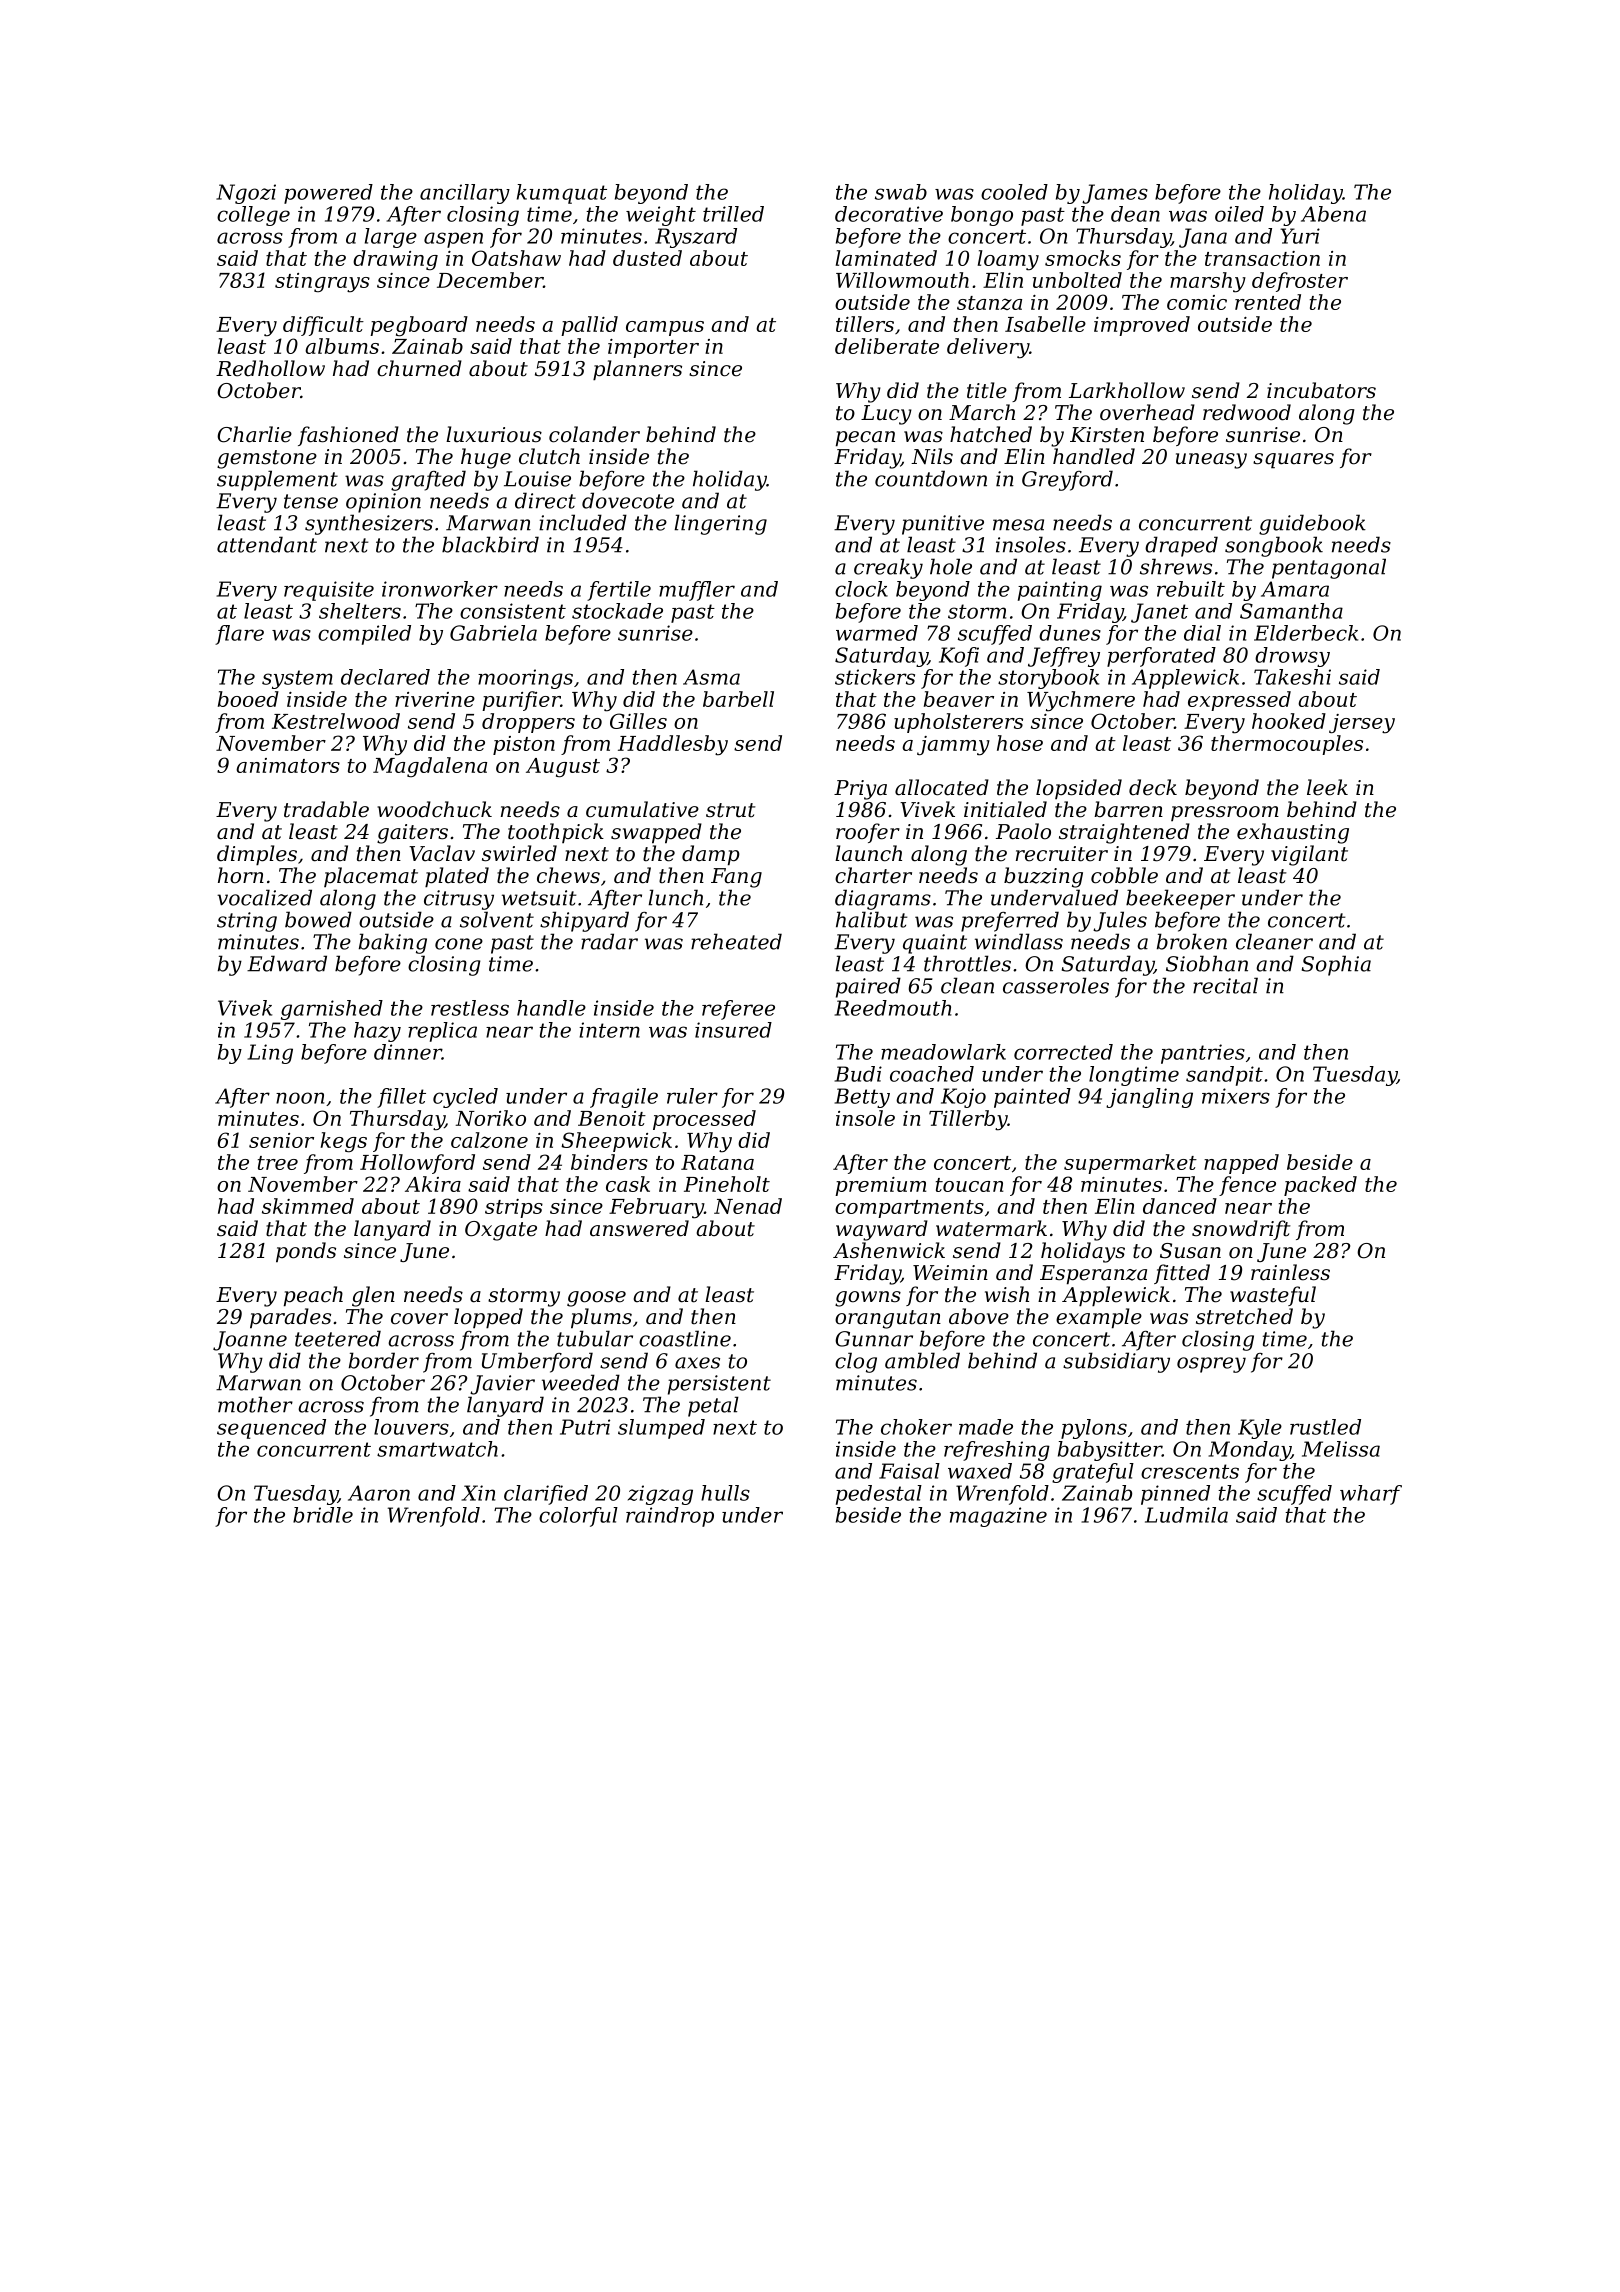 This page has height=2292, width=1620. Describe the element at coordinates (255, 1404) in the page. I see `mother` at that location.
